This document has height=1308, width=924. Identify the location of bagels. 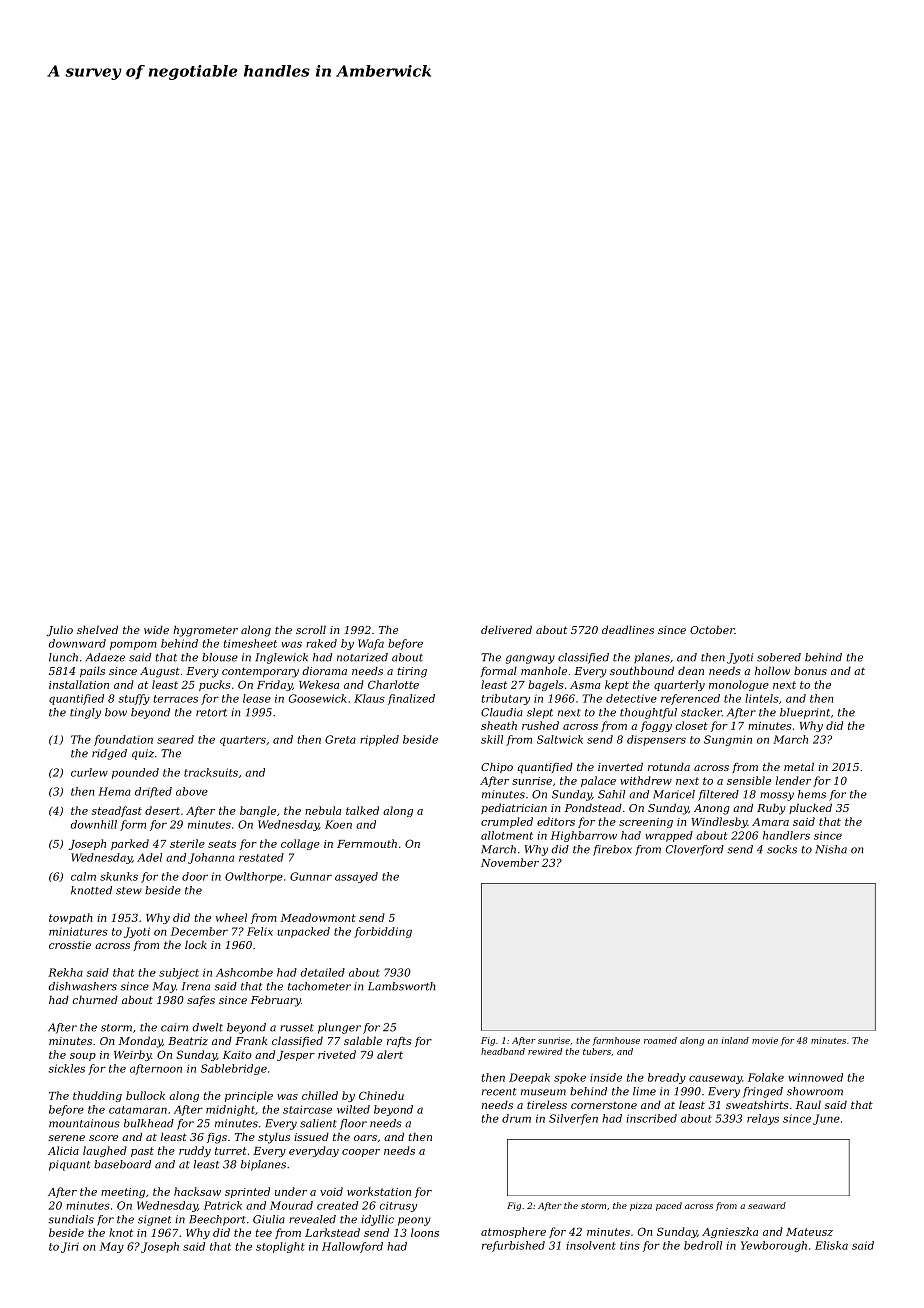
(546, 685).
